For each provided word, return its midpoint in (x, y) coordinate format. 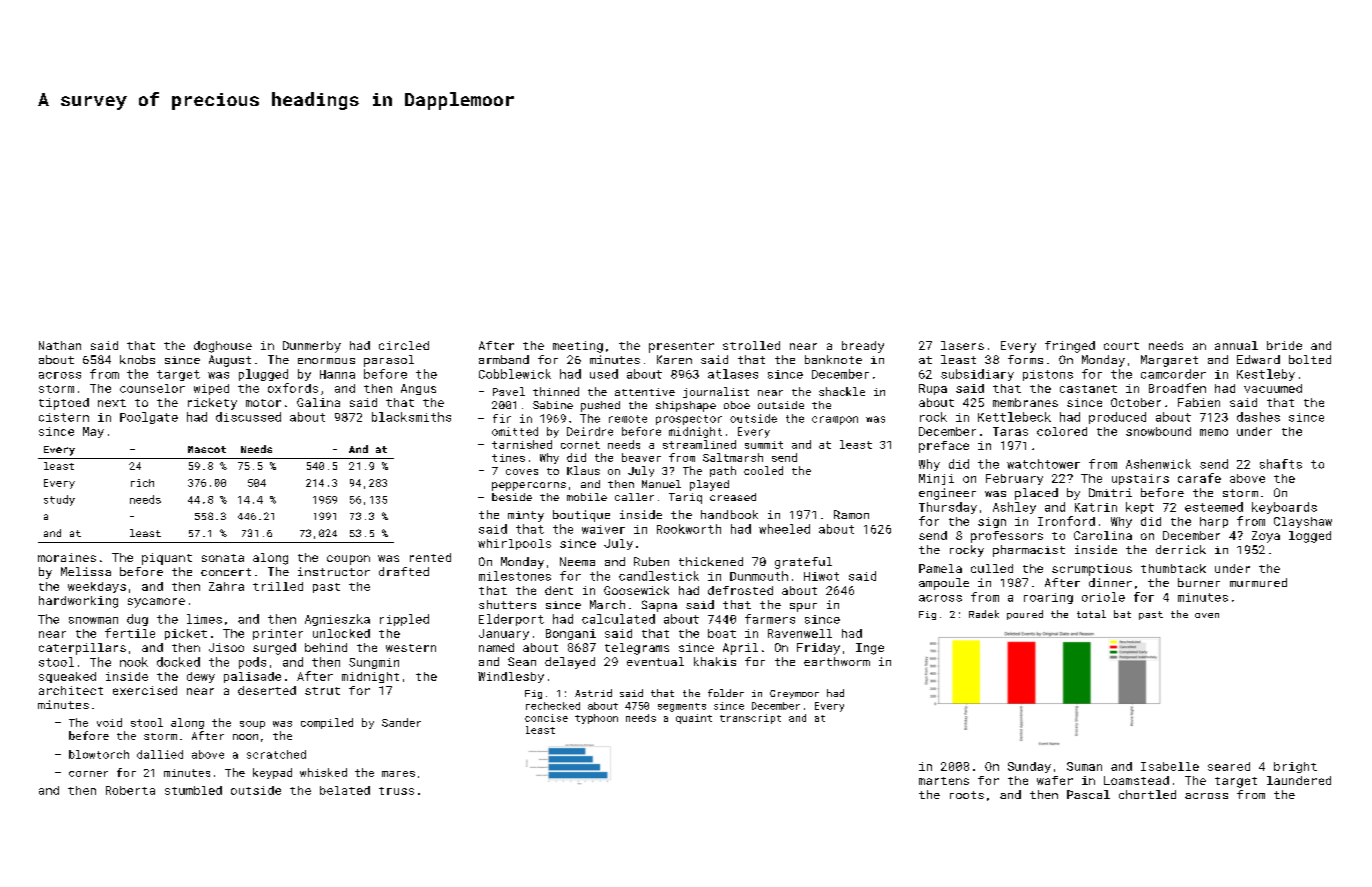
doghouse (223, 347)
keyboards (1284, 508)
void (109, 722)
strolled (751, 345)
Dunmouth (759, 576)
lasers (962, 345)
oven (1207, 615)
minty (526, 516)
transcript (750, 719)
